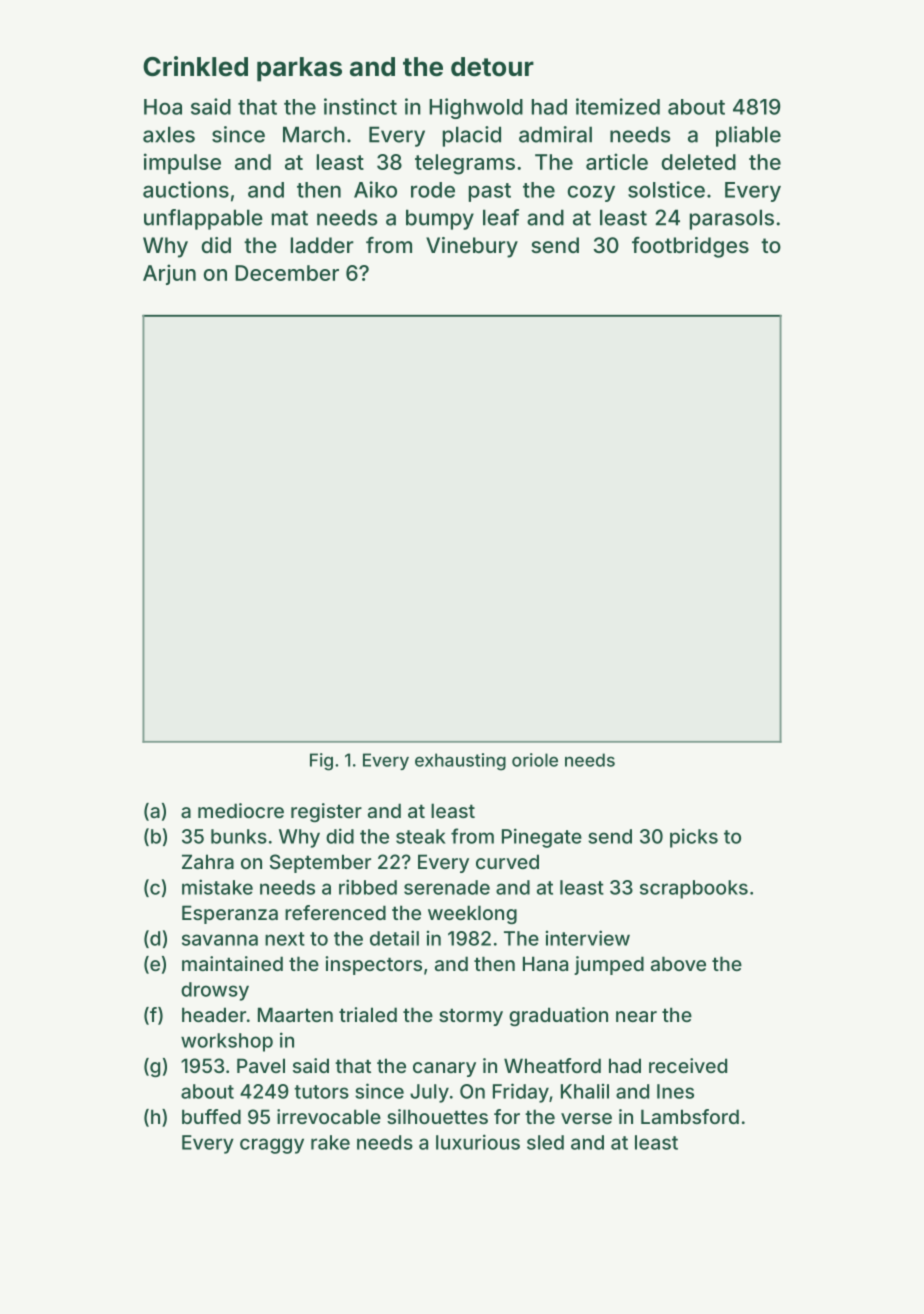 This page has width=924, height=1314. What do you see at coordinates (163, 107) in the page?
I see `Hoa` at bounding box center [163, 107].
